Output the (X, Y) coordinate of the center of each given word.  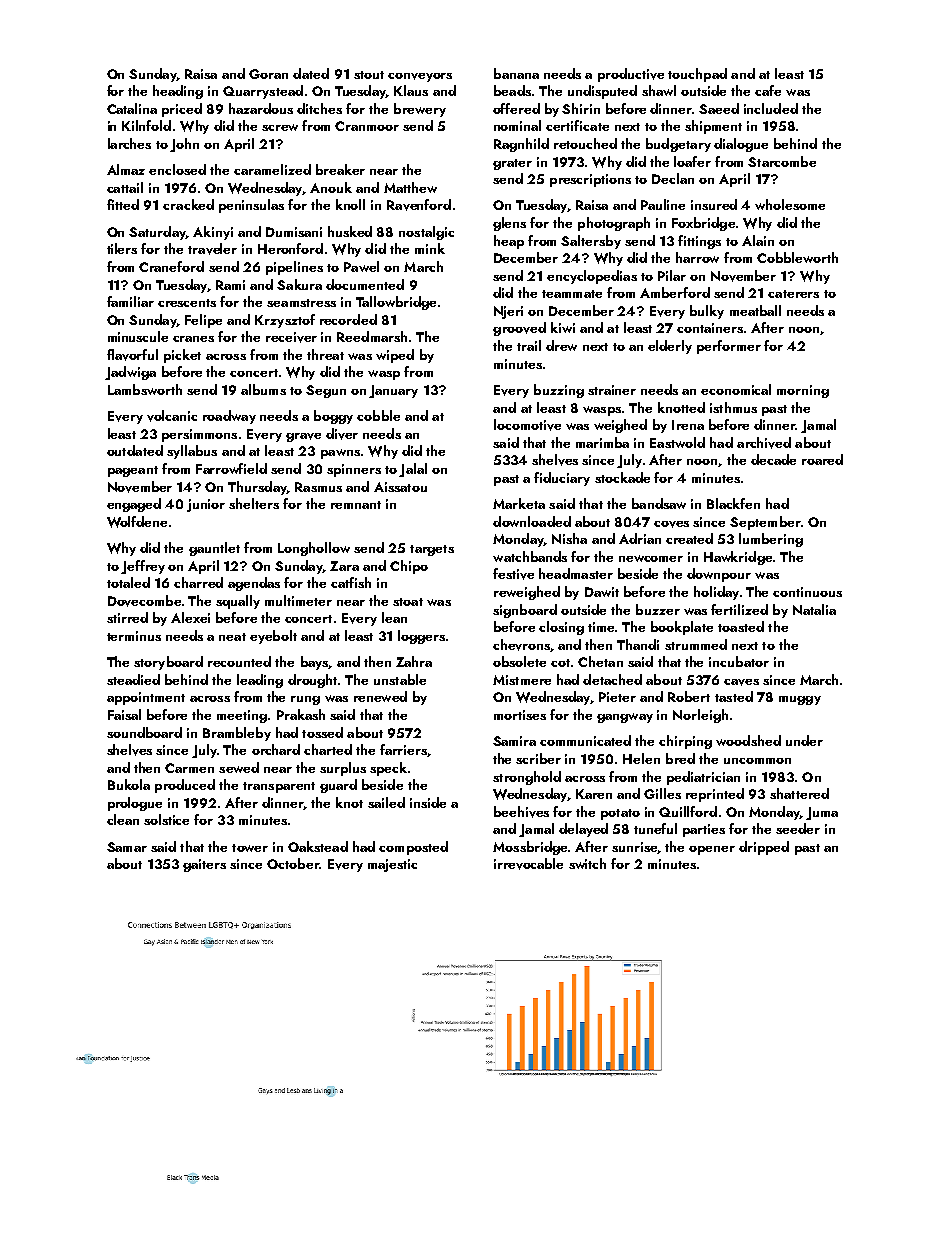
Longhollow (314, 549)
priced (182, 110)
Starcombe (782, 161)
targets (432, 550)
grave (303, 437)
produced (185, 786)
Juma (822, 813)
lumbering (771, 540)
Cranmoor (367, 126)
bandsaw (659, 503)
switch (587, 863)
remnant (356, 505)
